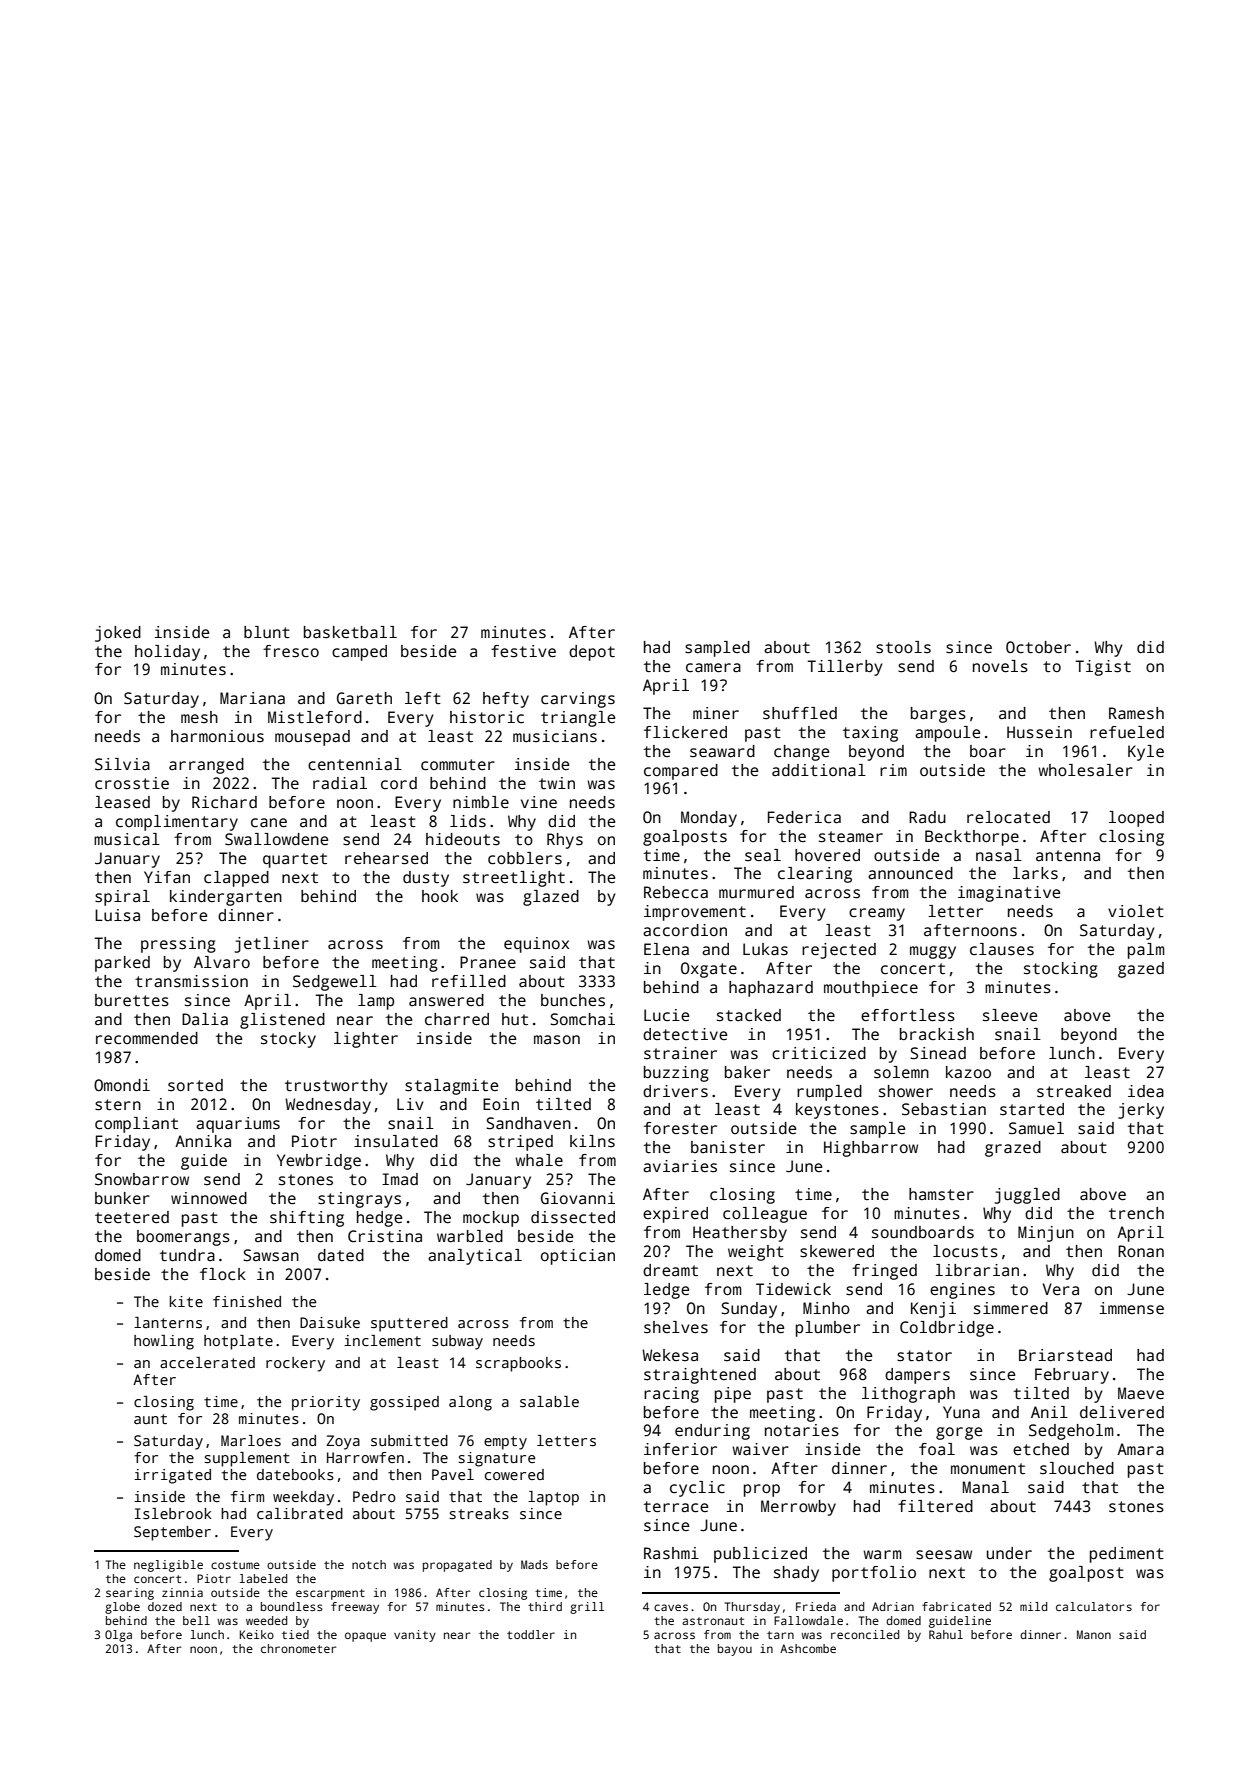 The height and width of the screenshot is (1781, 1259). Describe the element at coordinates (999, 855) in the screenshot. I see `nasal` at that location.
